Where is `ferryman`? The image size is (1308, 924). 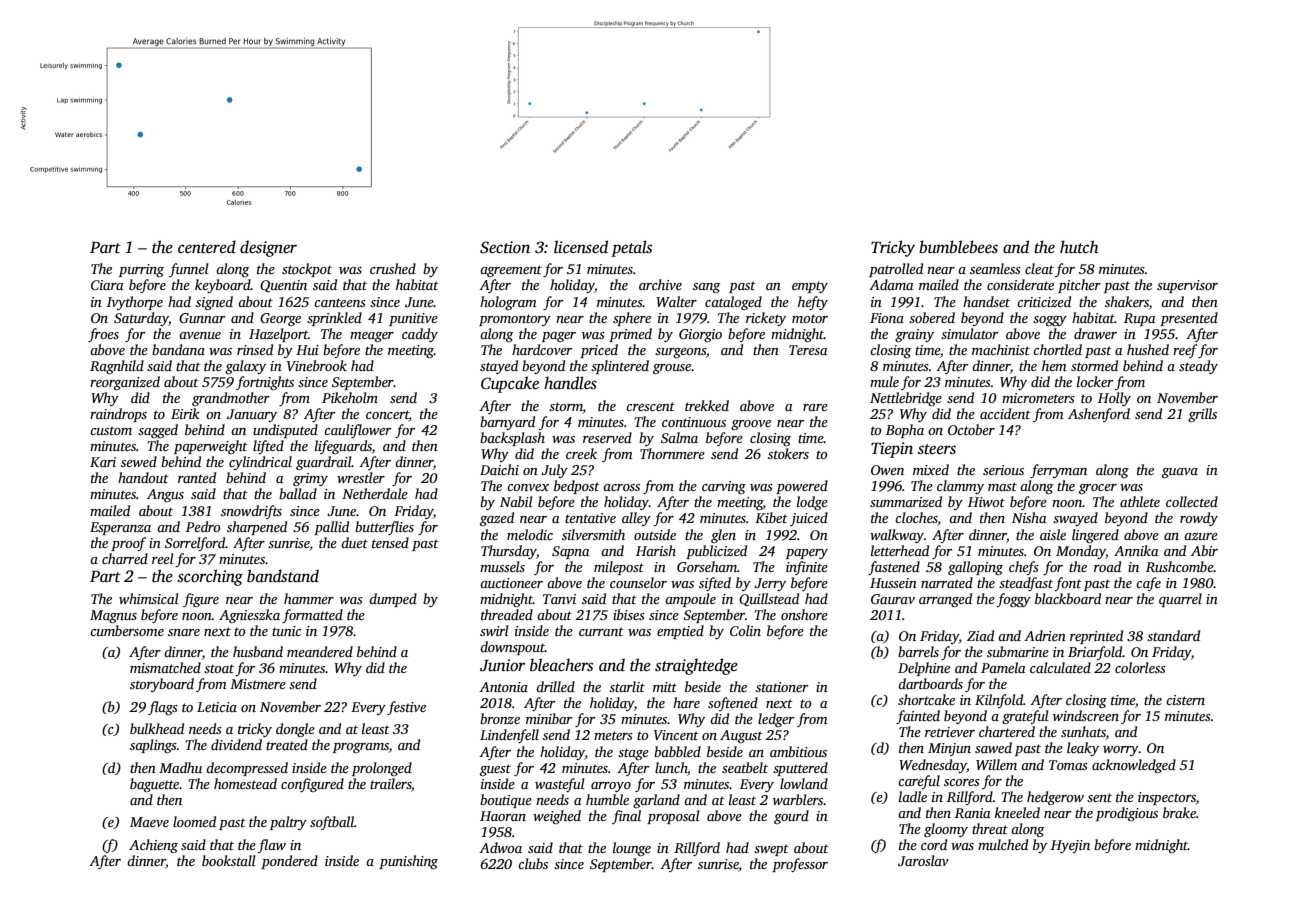
ferryman is located at coordinates (1058, 471).
